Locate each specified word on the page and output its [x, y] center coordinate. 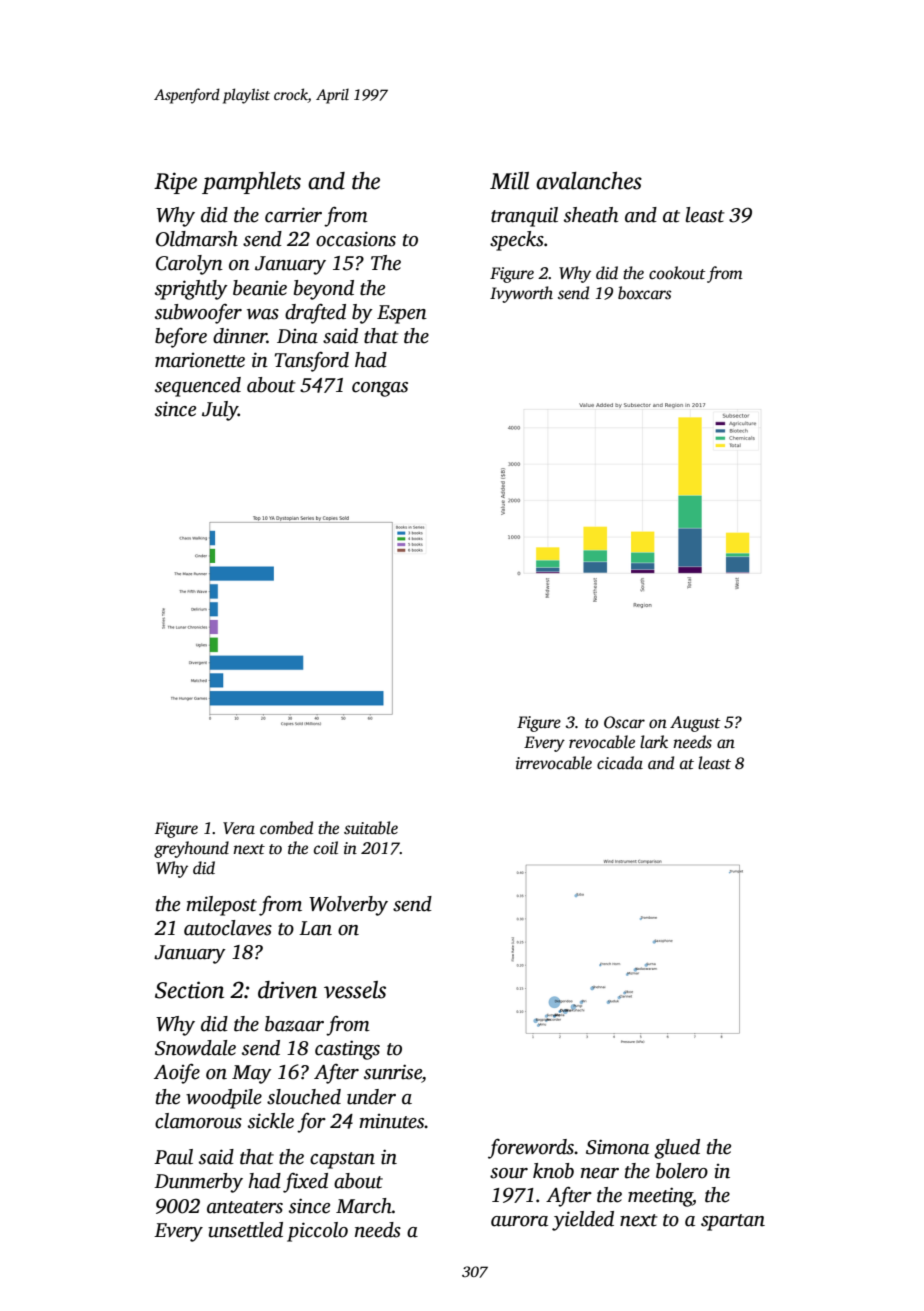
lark [654, 741]
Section [189, 990]
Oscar [624, 722]
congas [380, 389]
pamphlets [251, 183]
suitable [371, 828]
